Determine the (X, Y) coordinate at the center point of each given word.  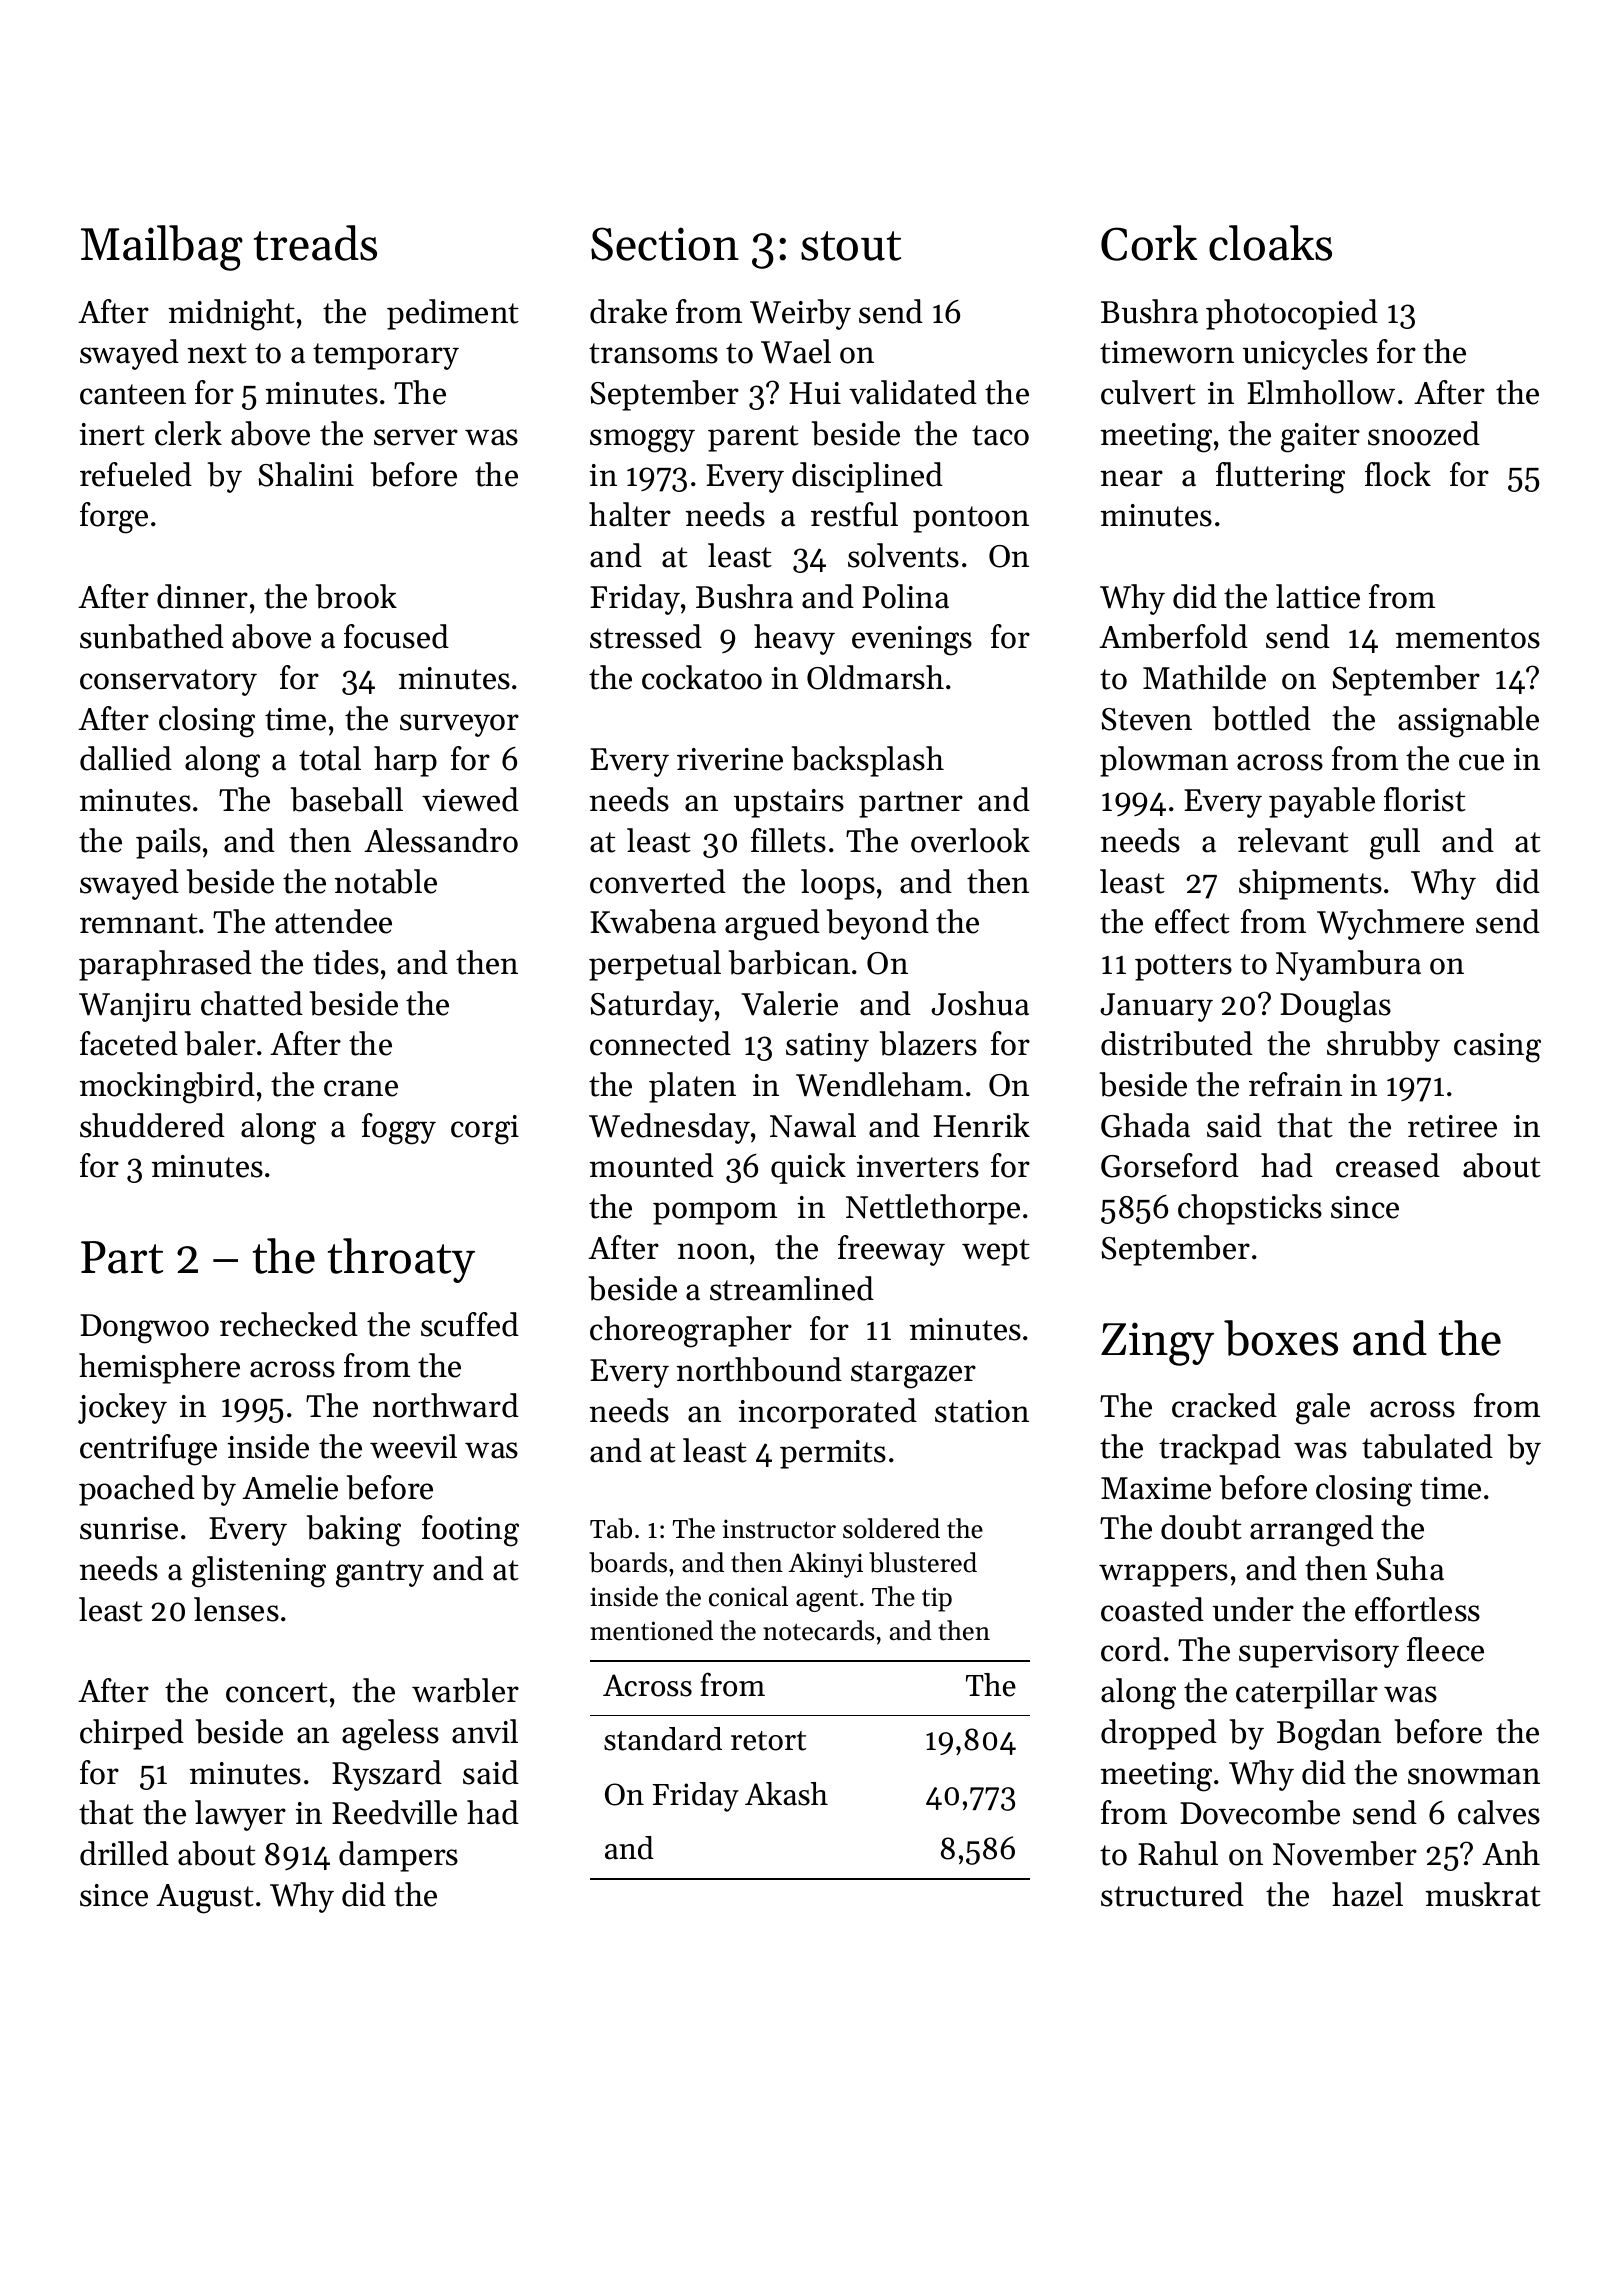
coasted (1152, 1609)
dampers (398, 1856)
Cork (1149, 243)
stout (851, 246)
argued (772, 925)
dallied (126, 758)
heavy (794, 639)
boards (628, 1562)
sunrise (129, 1528)
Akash (786, 1794)
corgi (485, 1130)
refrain (1295, 1084)
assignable (1468, 722)
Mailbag (162, 248)
